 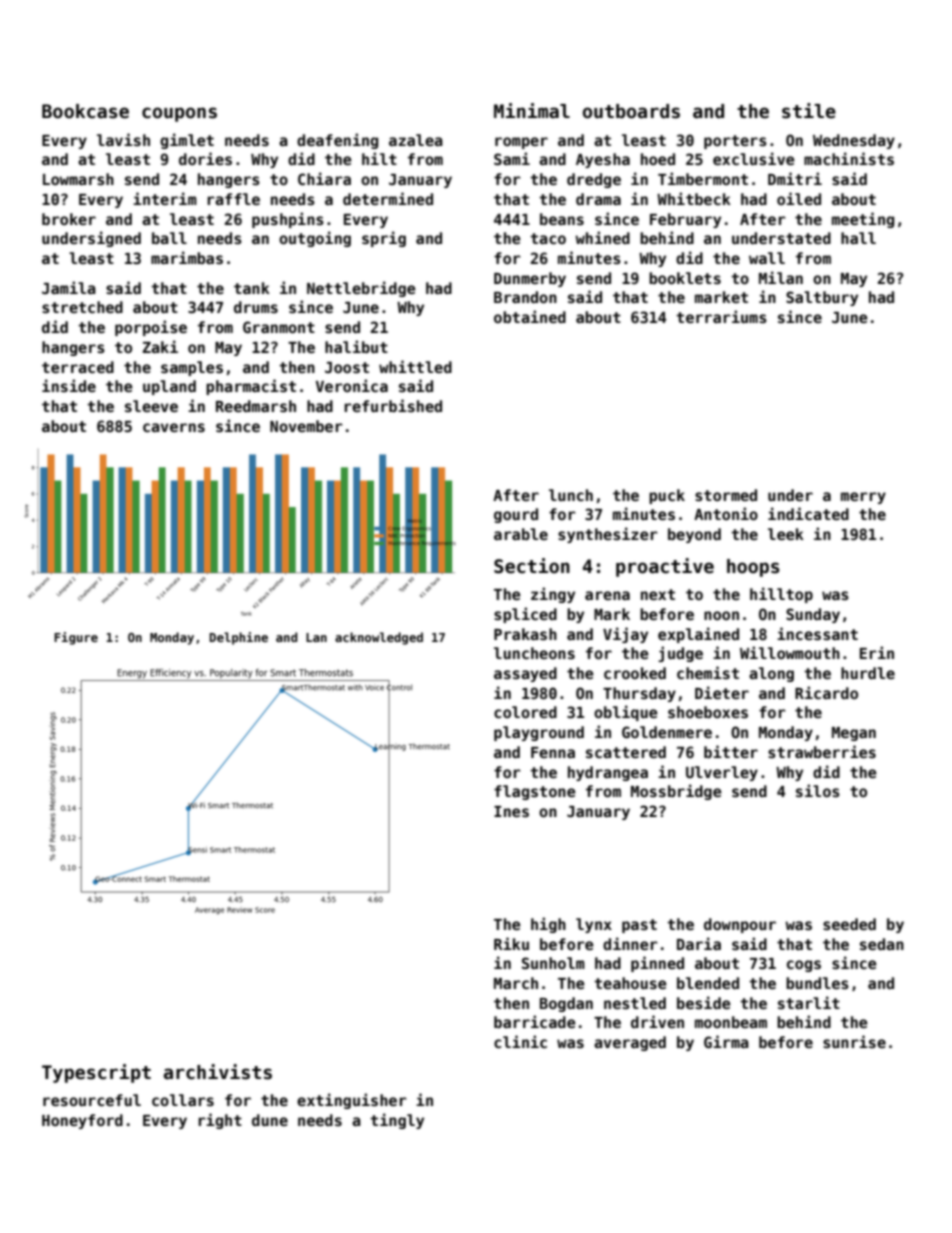 I want to click on archivists, so click(x=218, y=1072).
